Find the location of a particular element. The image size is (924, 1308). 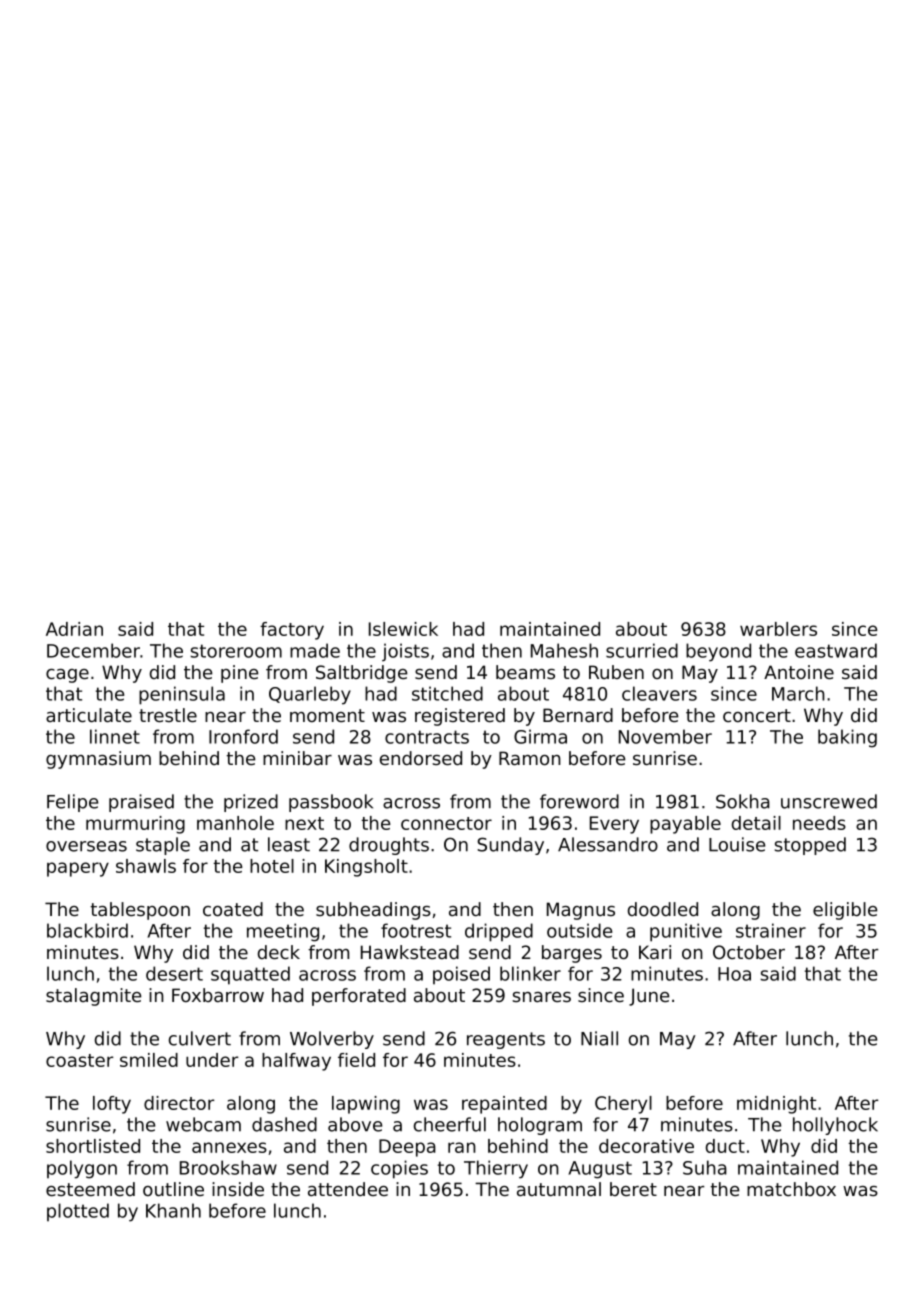

field is located at coordinates (356, 1060).
